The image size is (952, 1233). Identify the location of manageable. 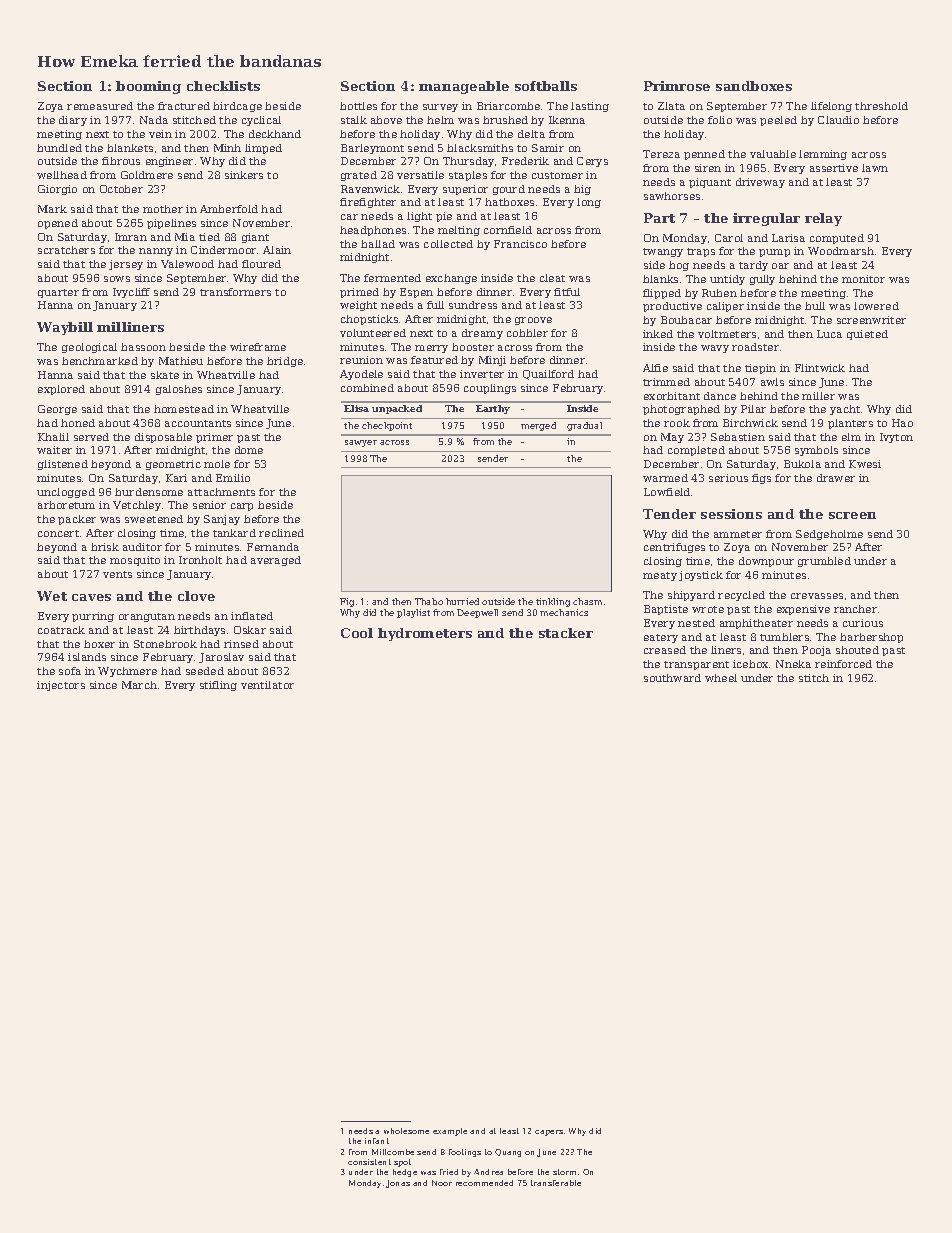
(464, 87).
